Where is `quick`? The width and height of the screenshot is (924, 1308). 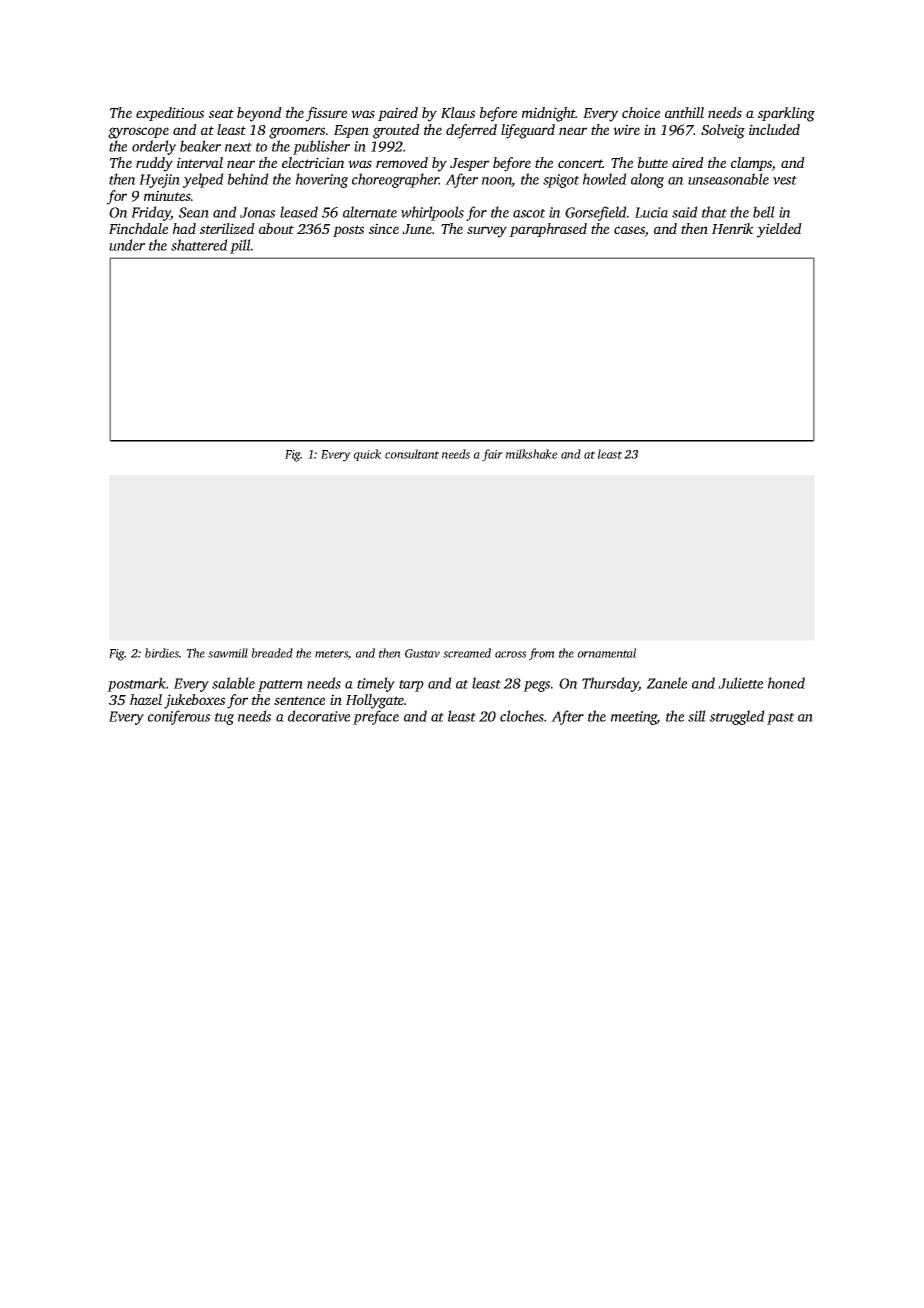
quick is located at coordinates (367, 455).
